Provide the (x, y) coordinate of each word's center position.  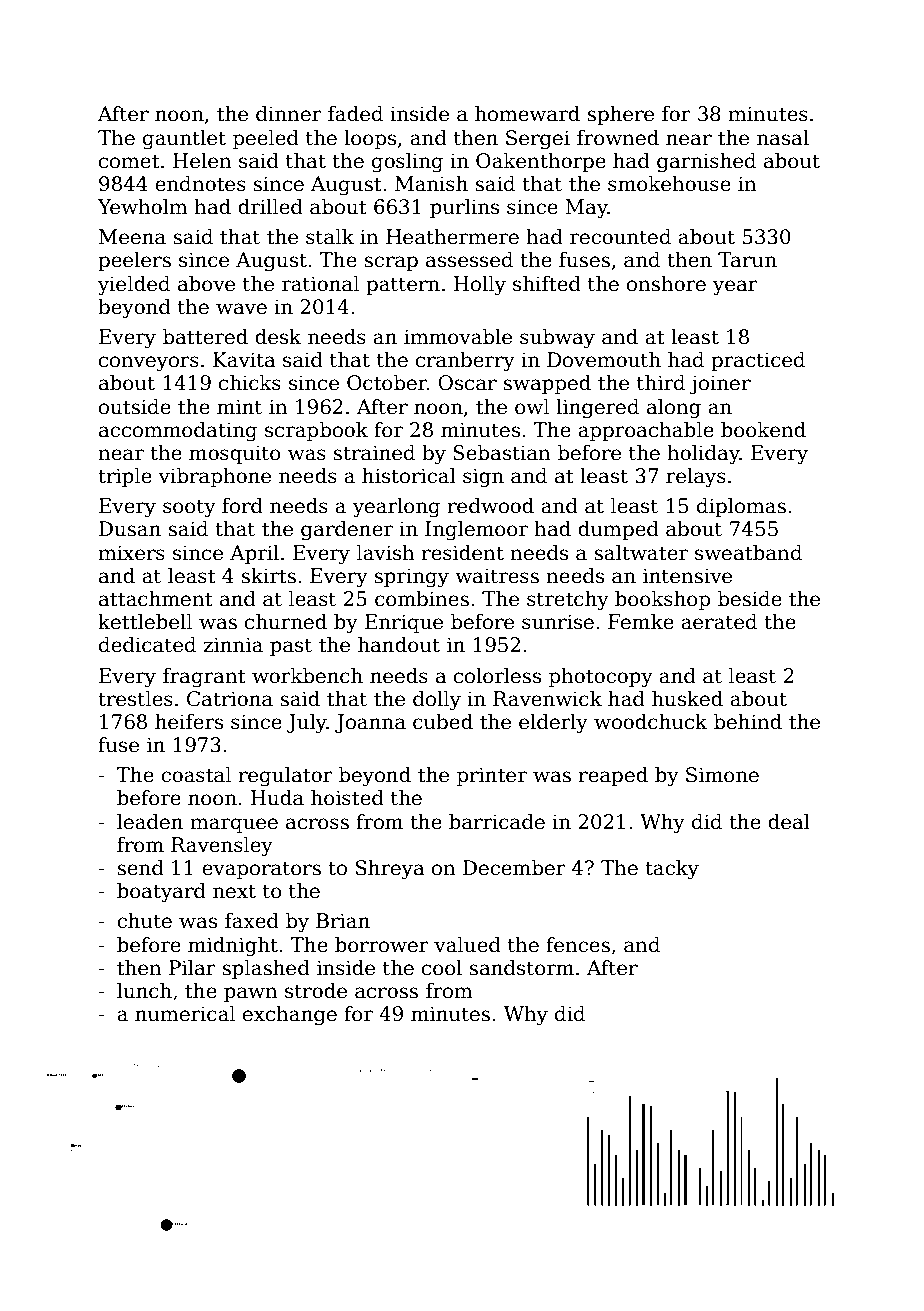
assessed (469, 260)
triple (125, 477)
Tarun (747, 260)
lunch (144, 991)
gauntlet (184, 140)
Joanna (370, 723)
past (291, 647)
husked (687, 699)
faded (355, 114)
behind (748, 722)
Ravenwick (547, 699)
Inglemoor (476, 531)
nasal (783, 138)
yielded (134, 286)
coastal (196, 775)
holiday (703, 455)
